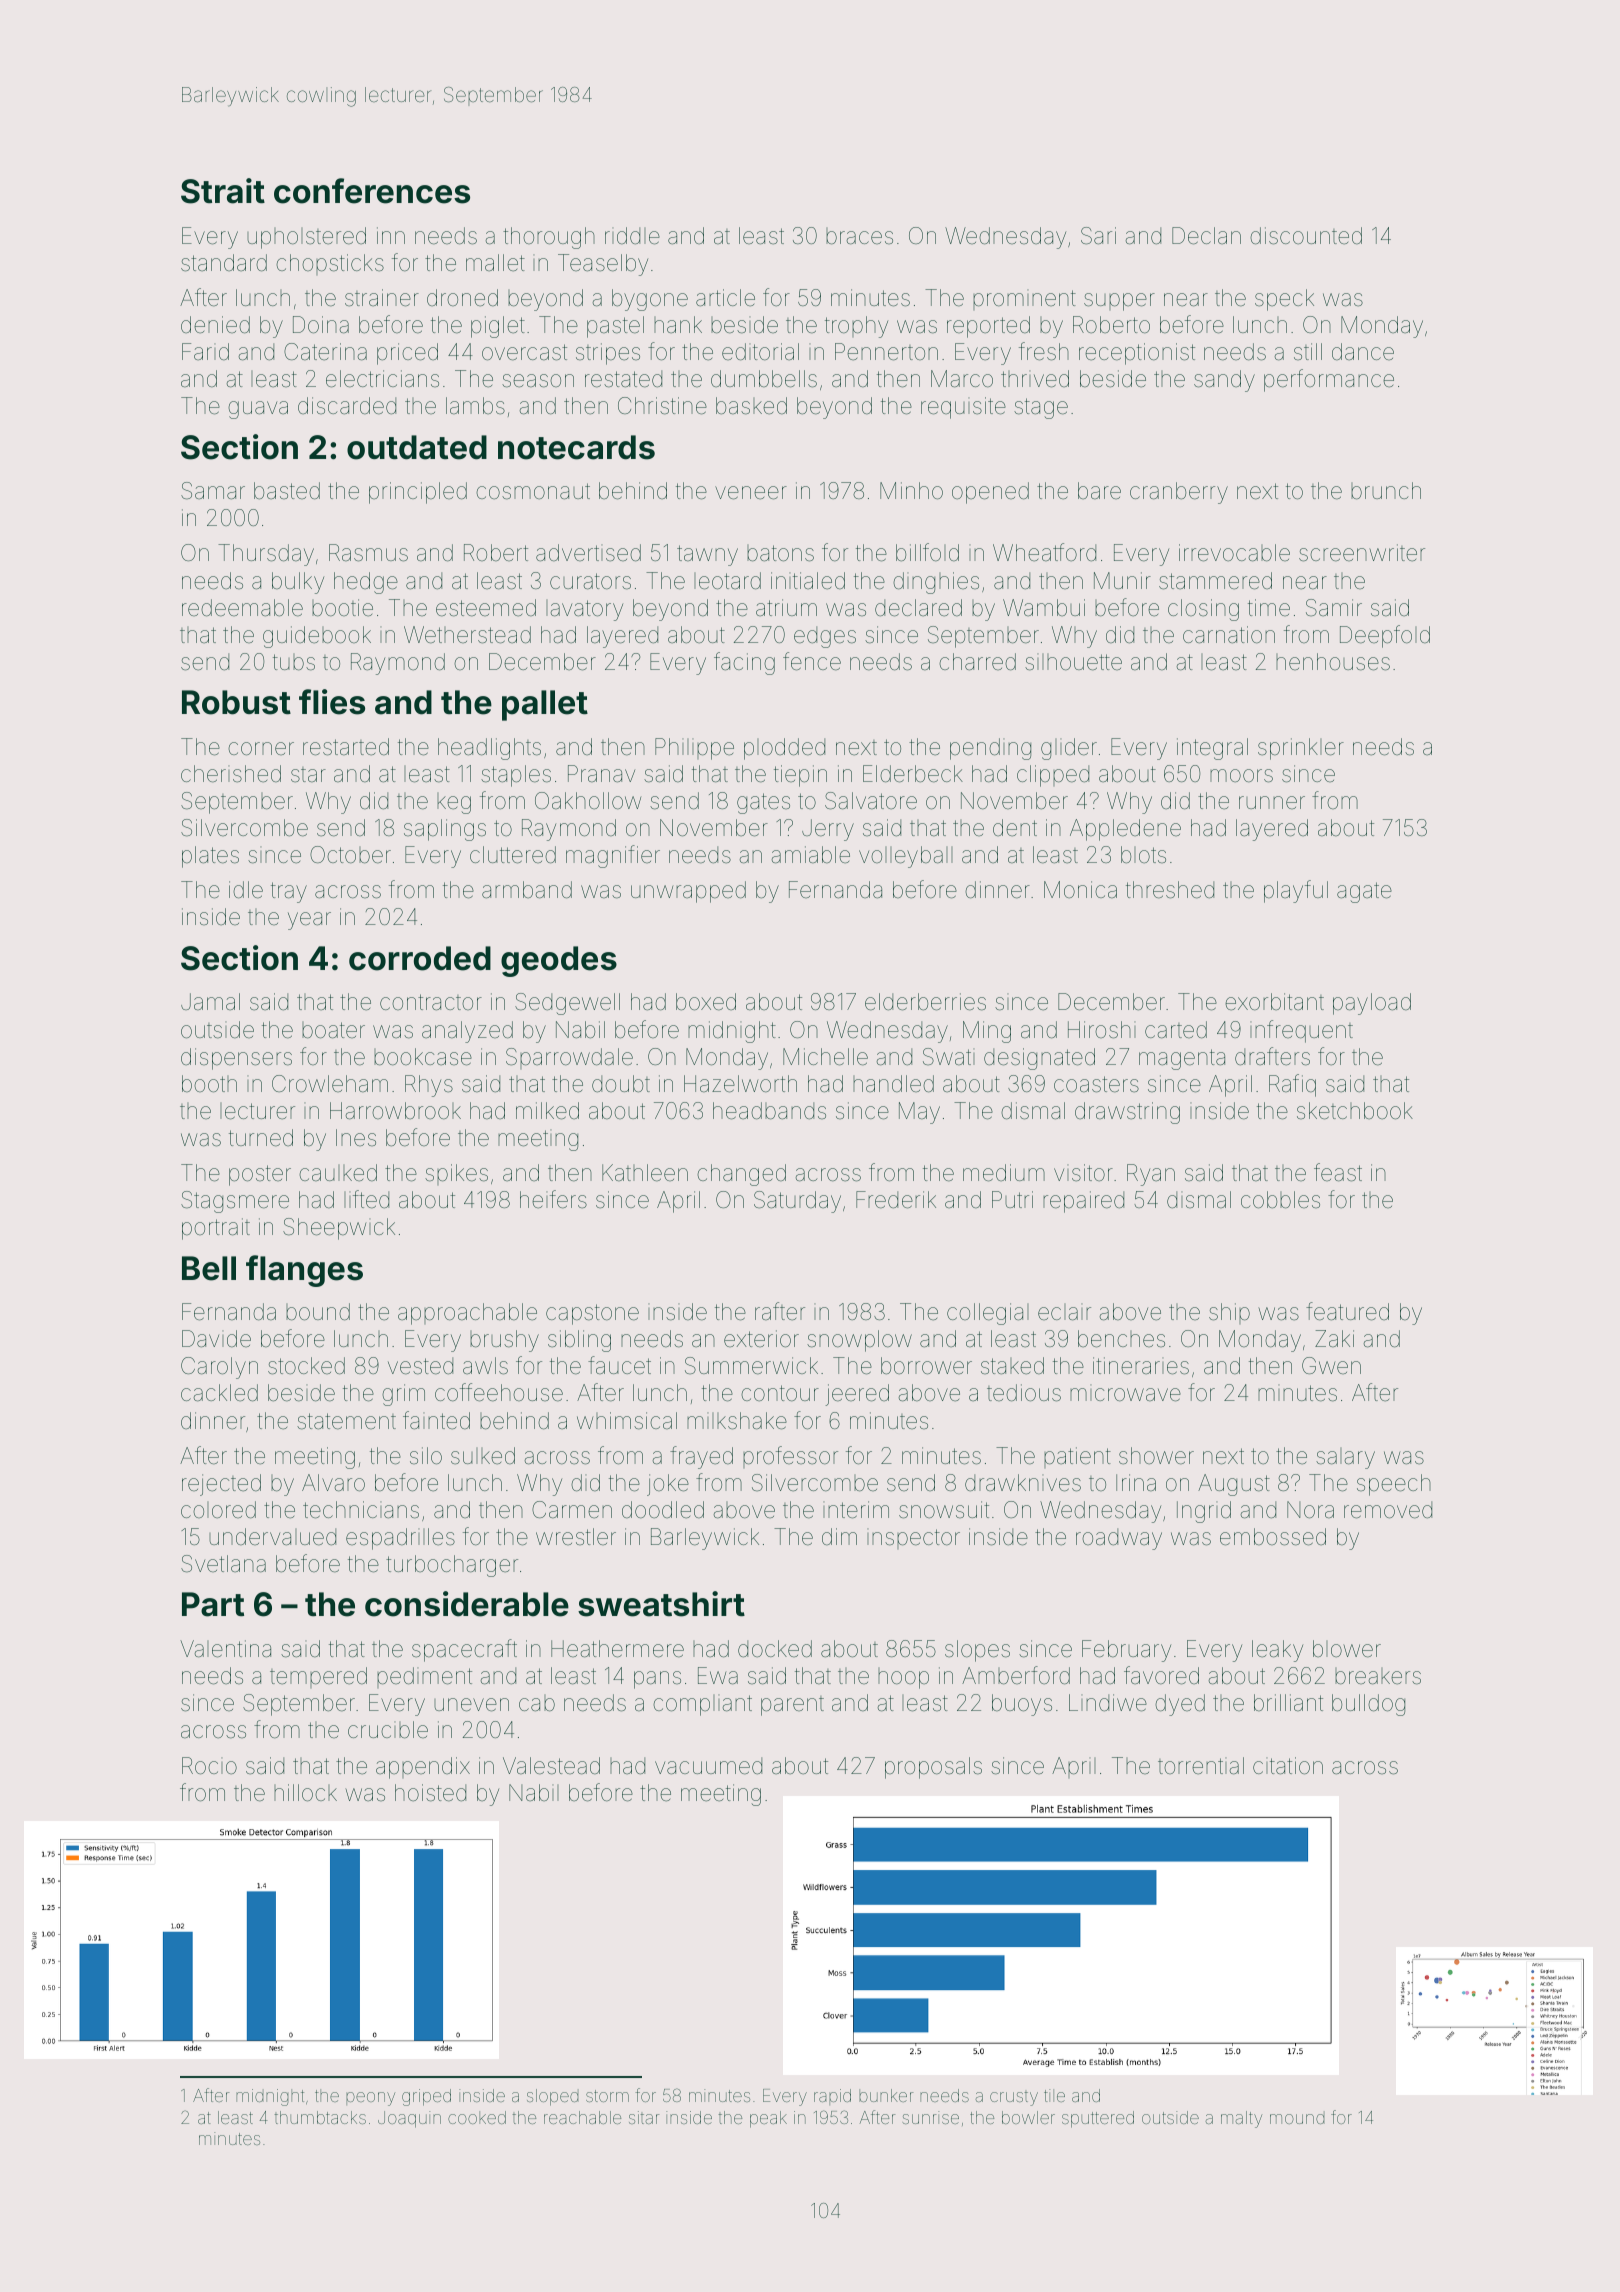  What do you see at coordinates (1229, 635) in the image?
I see `carnation` at bounding box center [1229, 635].
